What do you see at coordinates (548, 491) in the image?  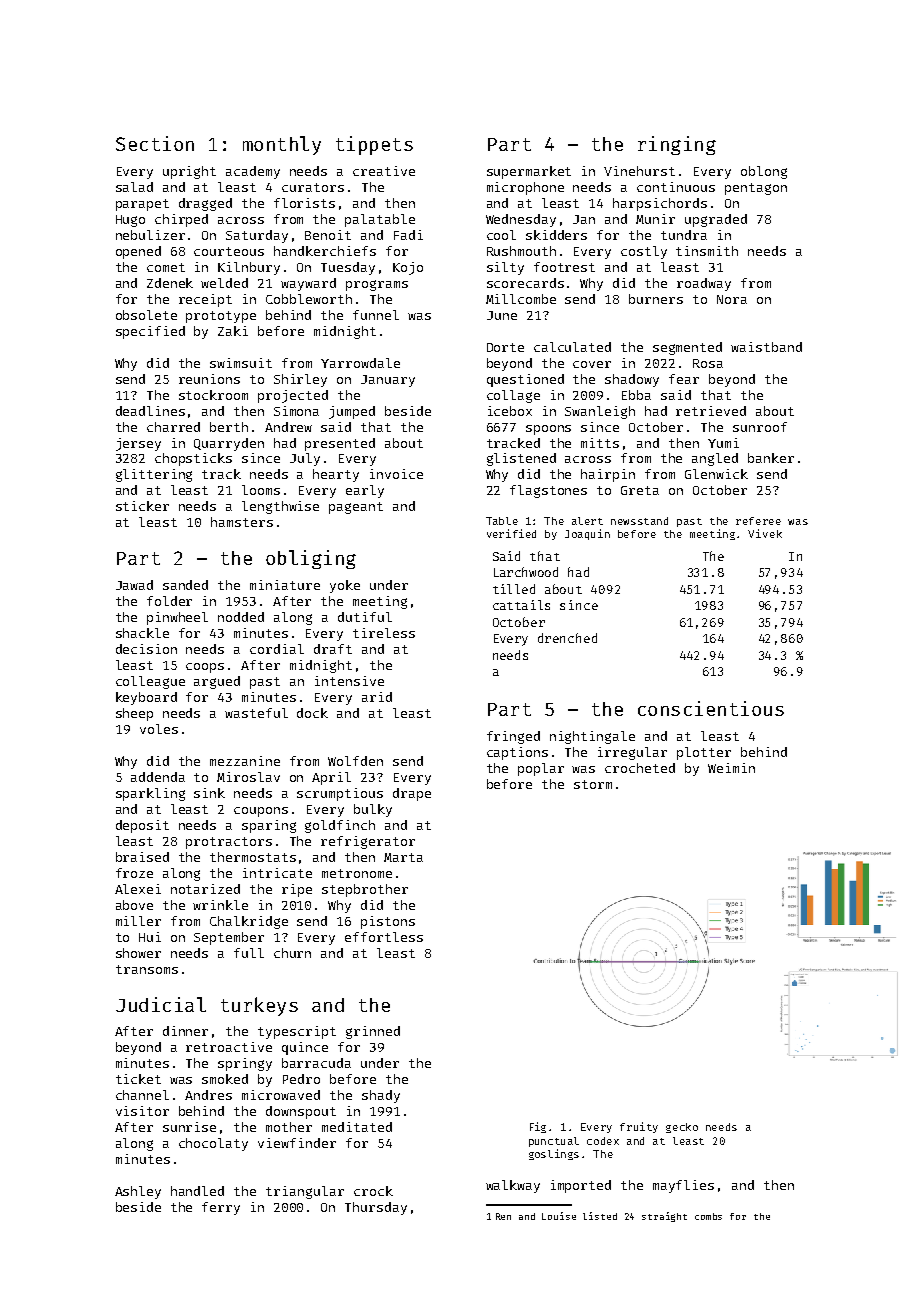 I see `flagstones` at bounding box center [548, 491].
